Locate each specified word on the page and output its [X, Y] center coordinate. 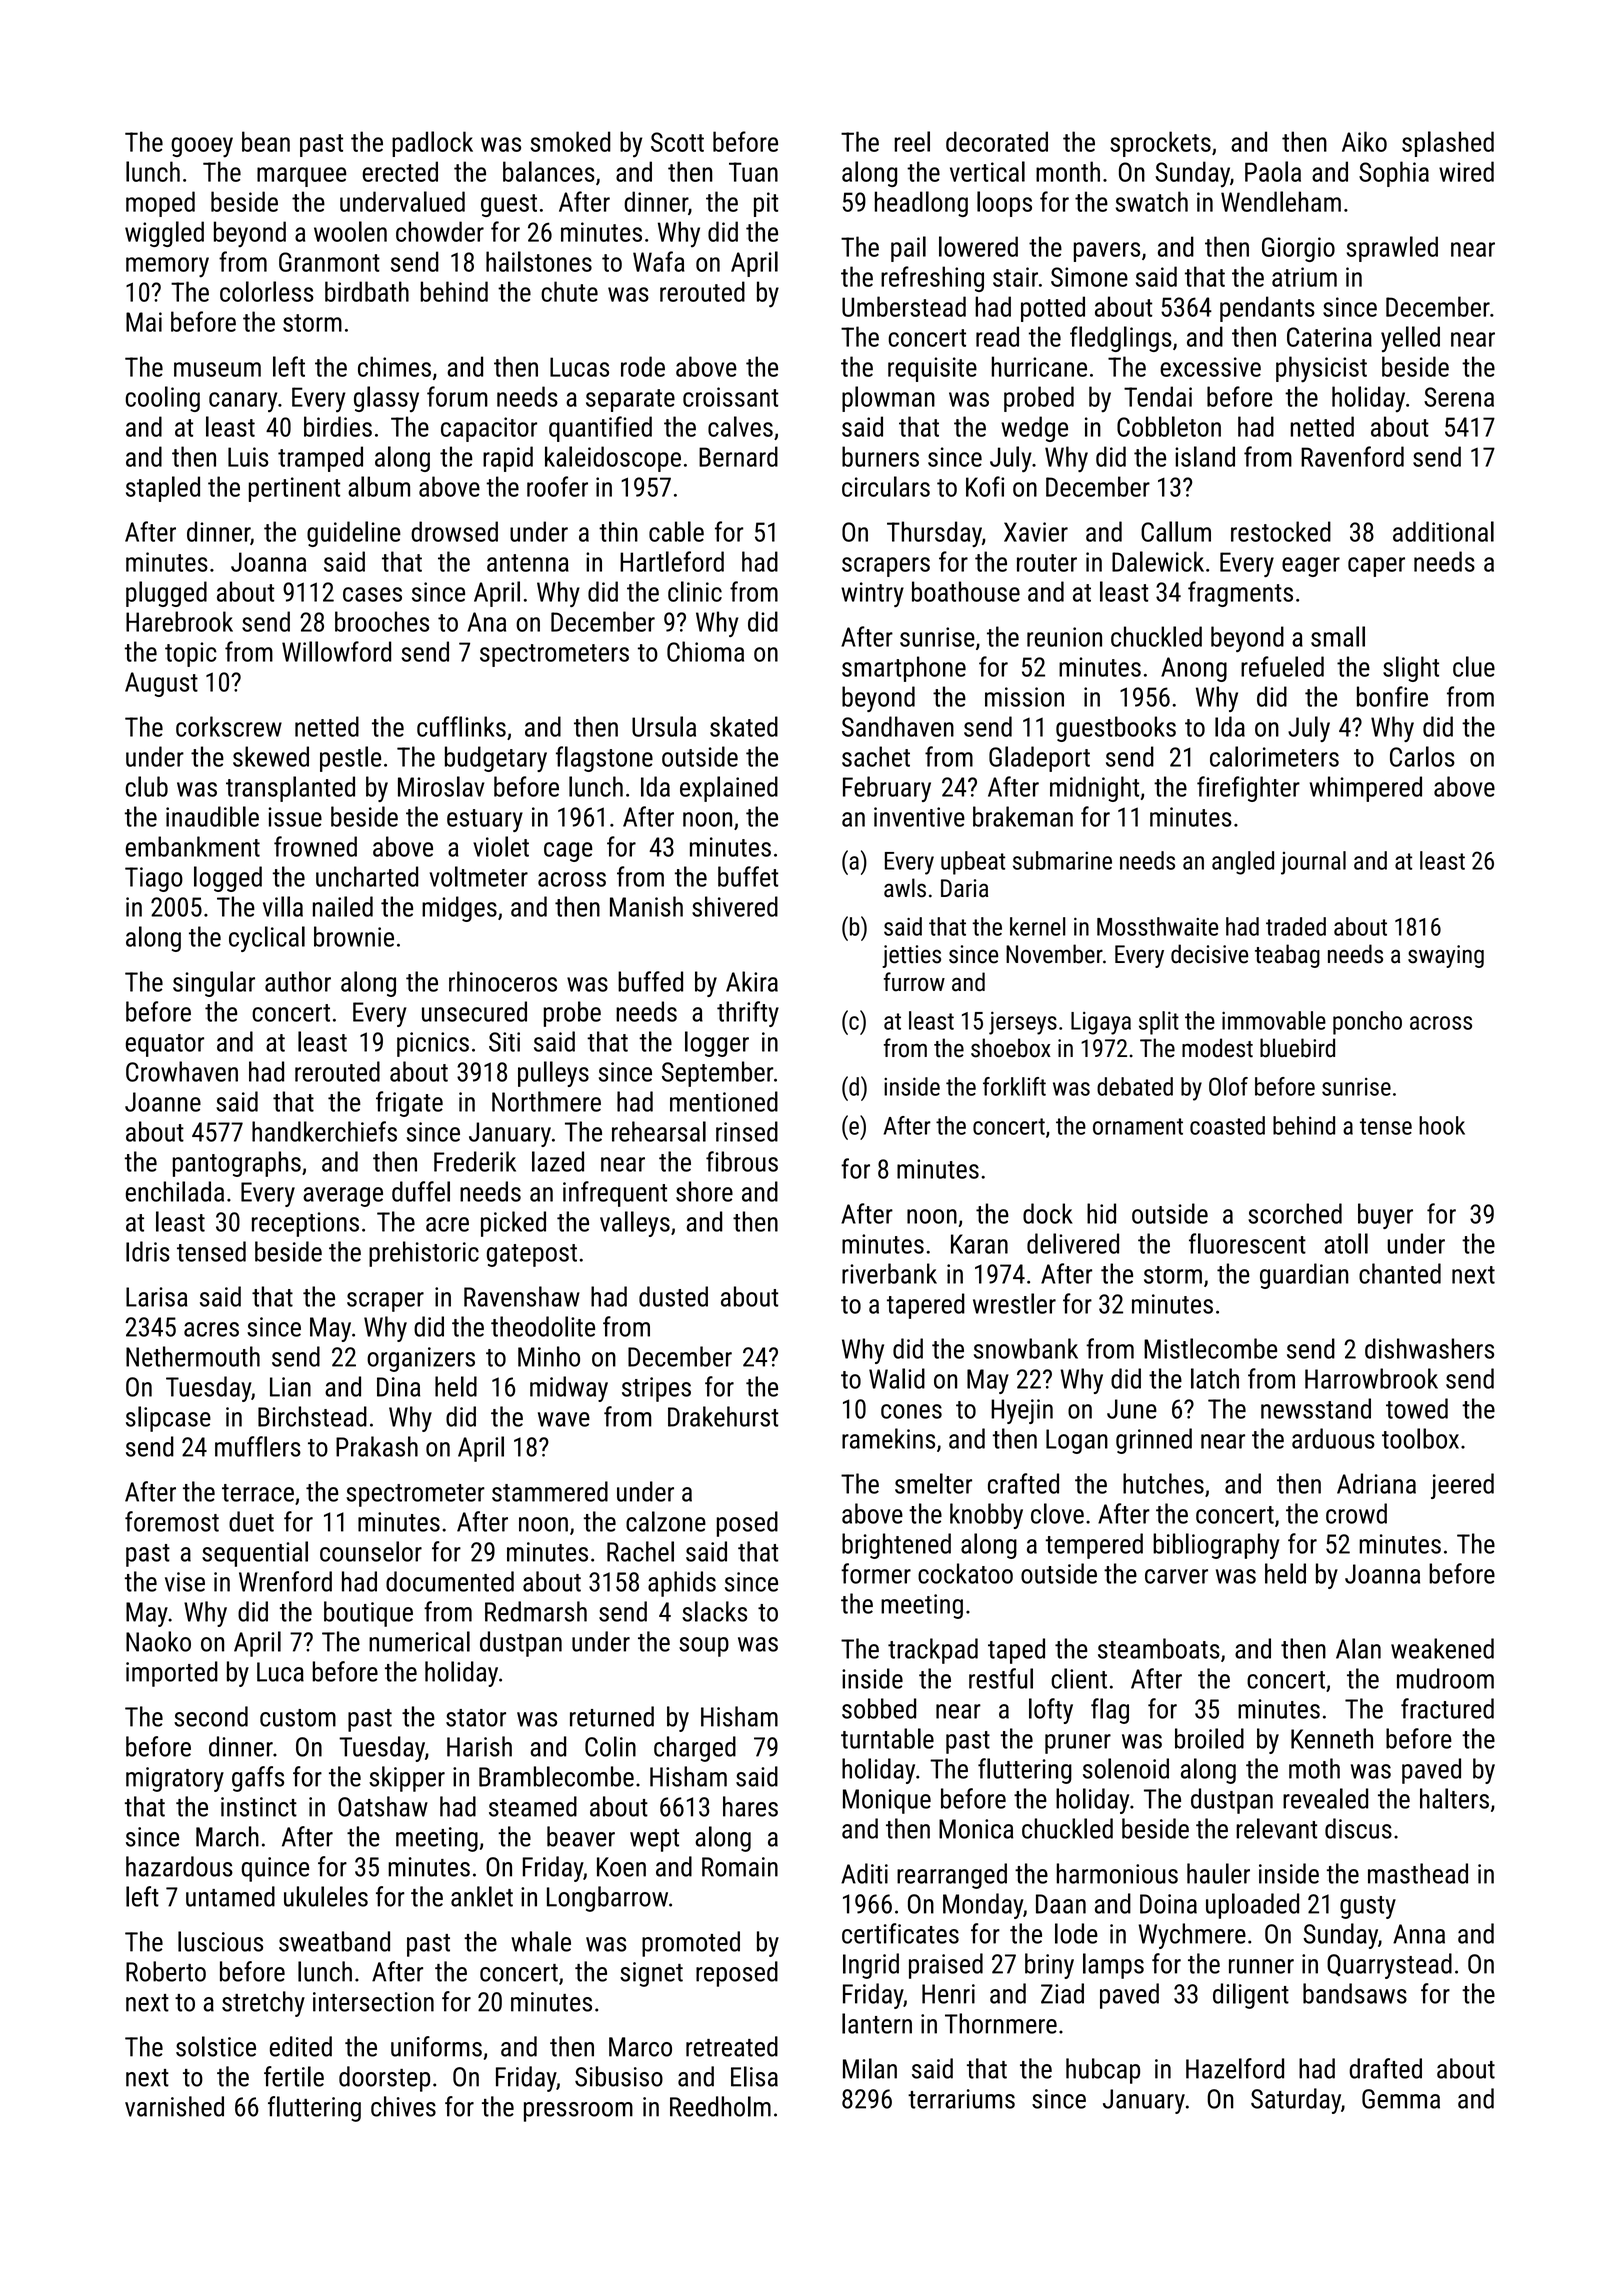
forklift [1014, 1086]
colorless [267, 291]
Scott [677, 142]
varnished [174, 2106]
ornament [1138, 1126]
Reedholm [720, 2106]
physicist [1321, 369]
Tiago [154, 879]
